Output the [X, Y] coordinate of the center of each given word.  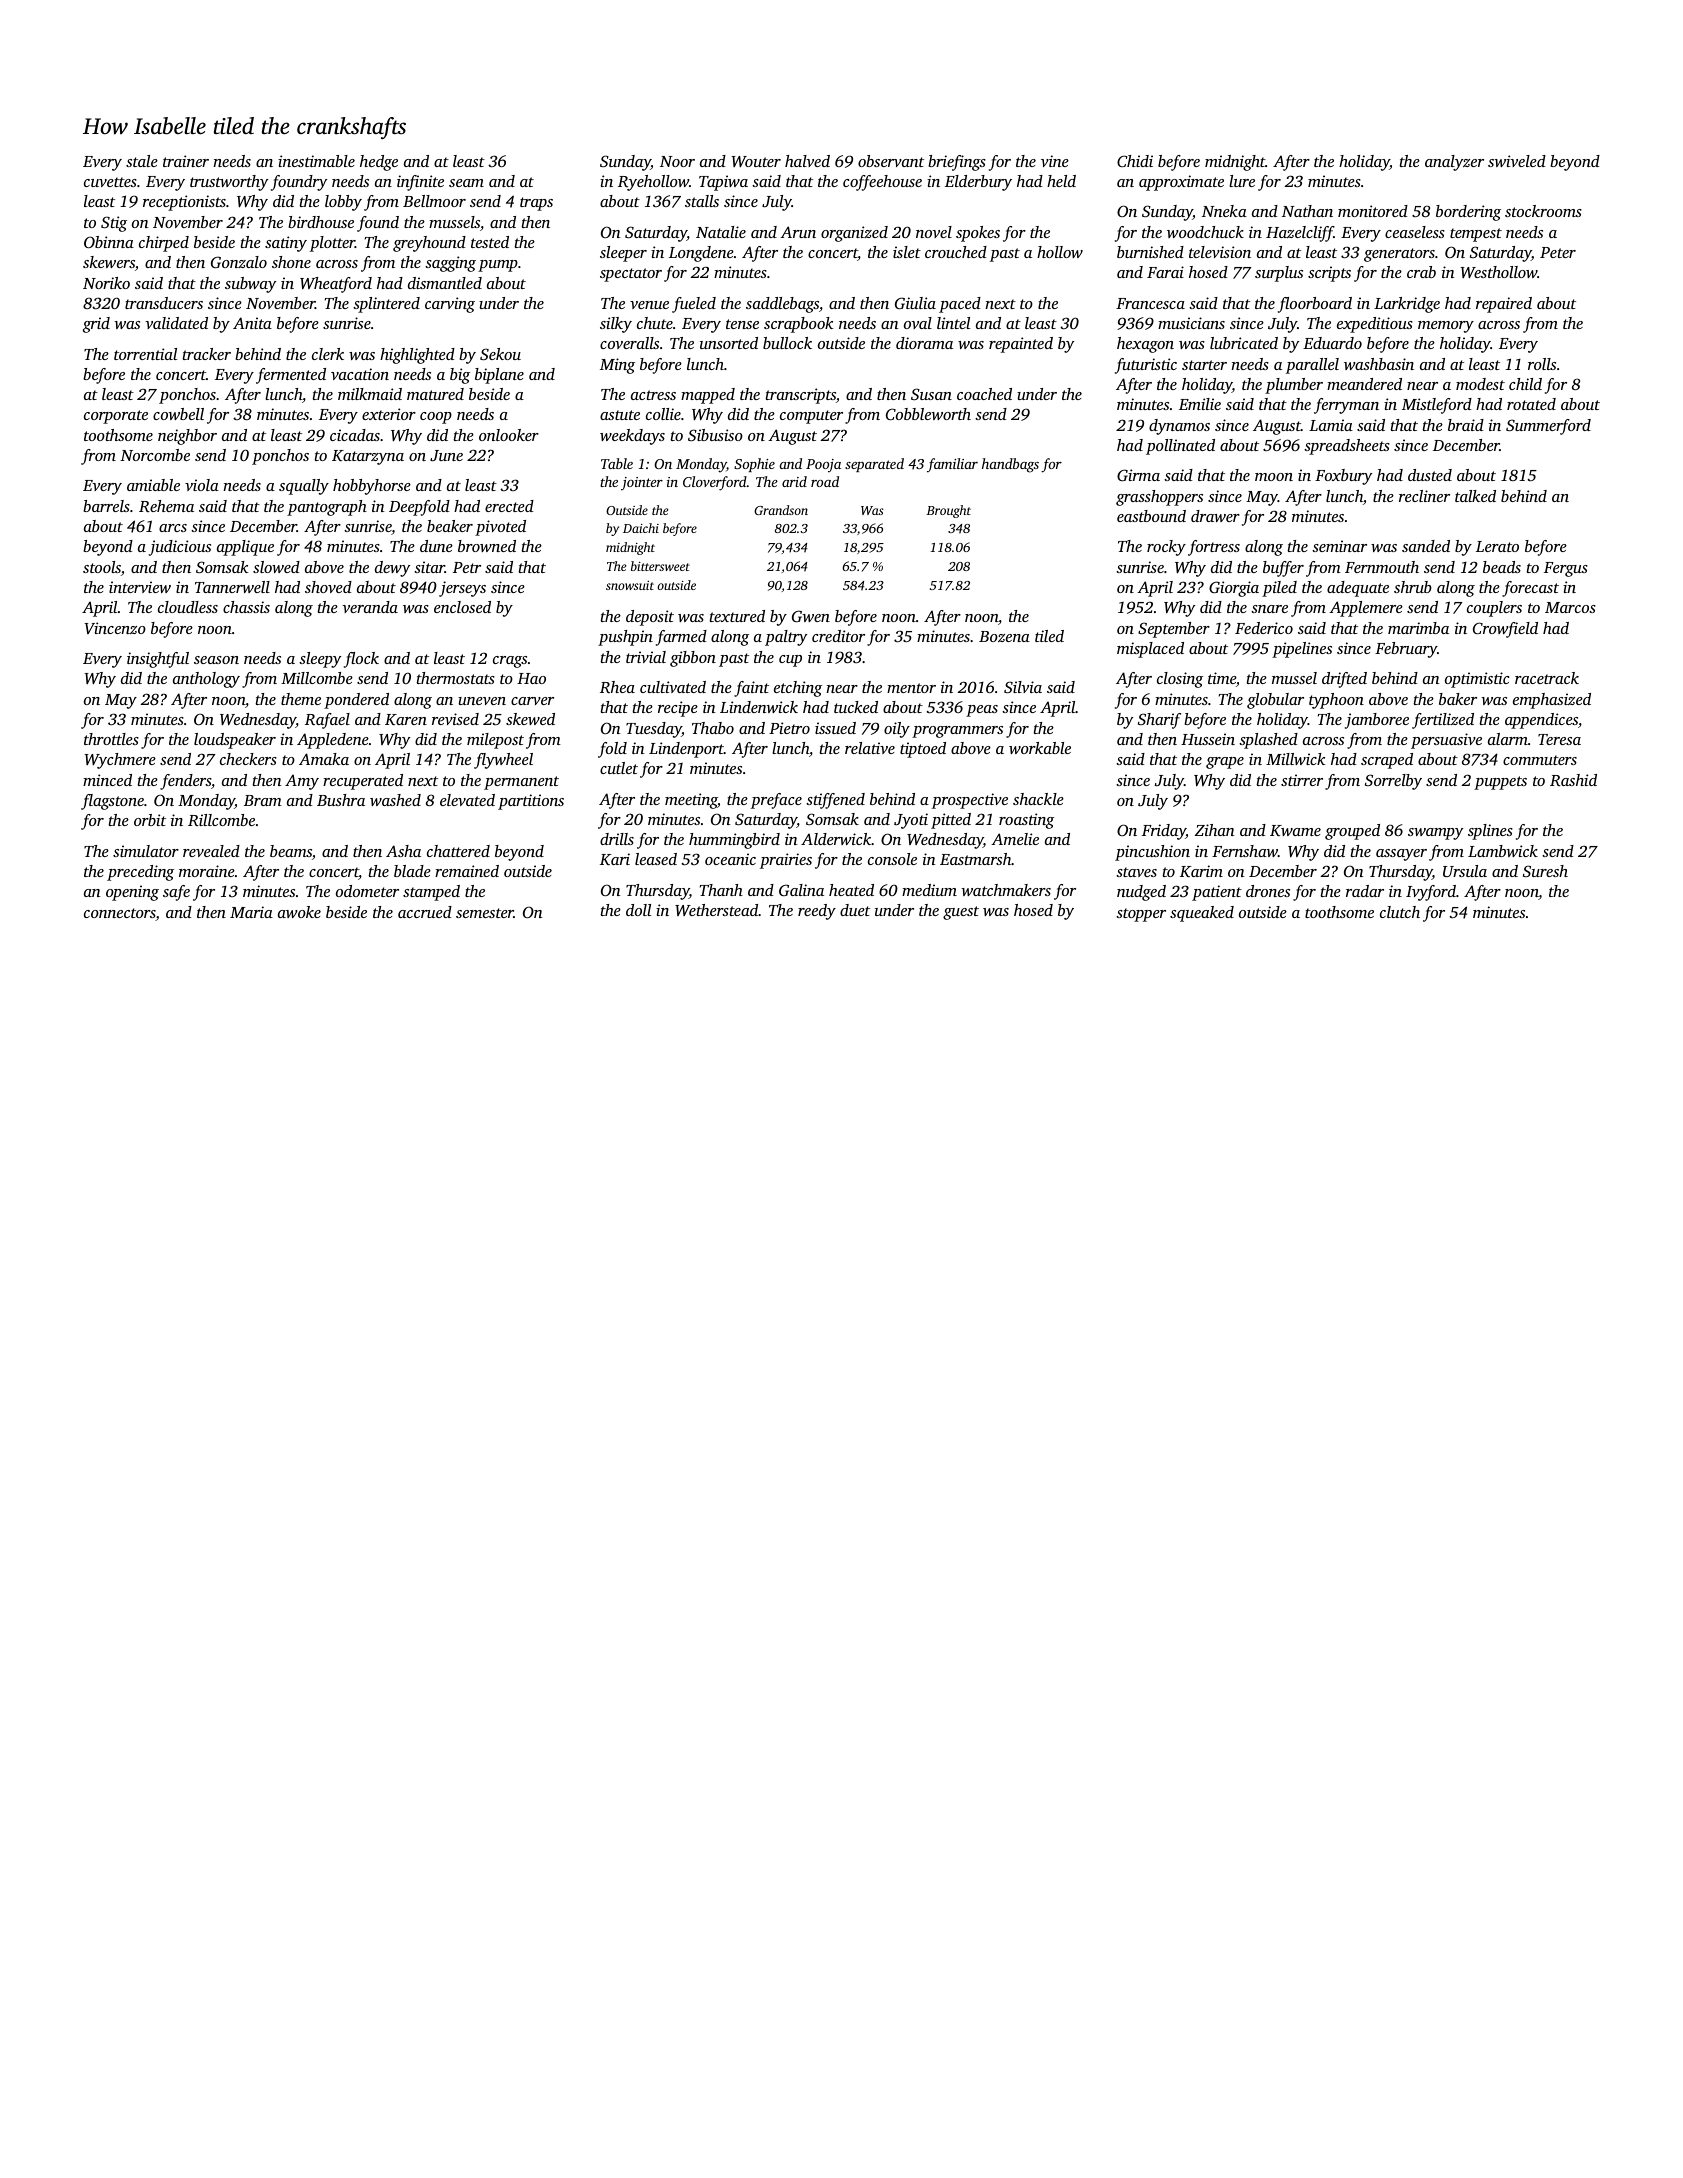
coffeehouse [882, 183]
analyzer [1454, 163]
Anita [252, 323]
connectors [120, 914]
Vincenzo [115, 628]
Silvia [1023, 687]
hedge [379, 163]
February [1406, 650]
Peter [1558, 252]
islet [907, 252]
